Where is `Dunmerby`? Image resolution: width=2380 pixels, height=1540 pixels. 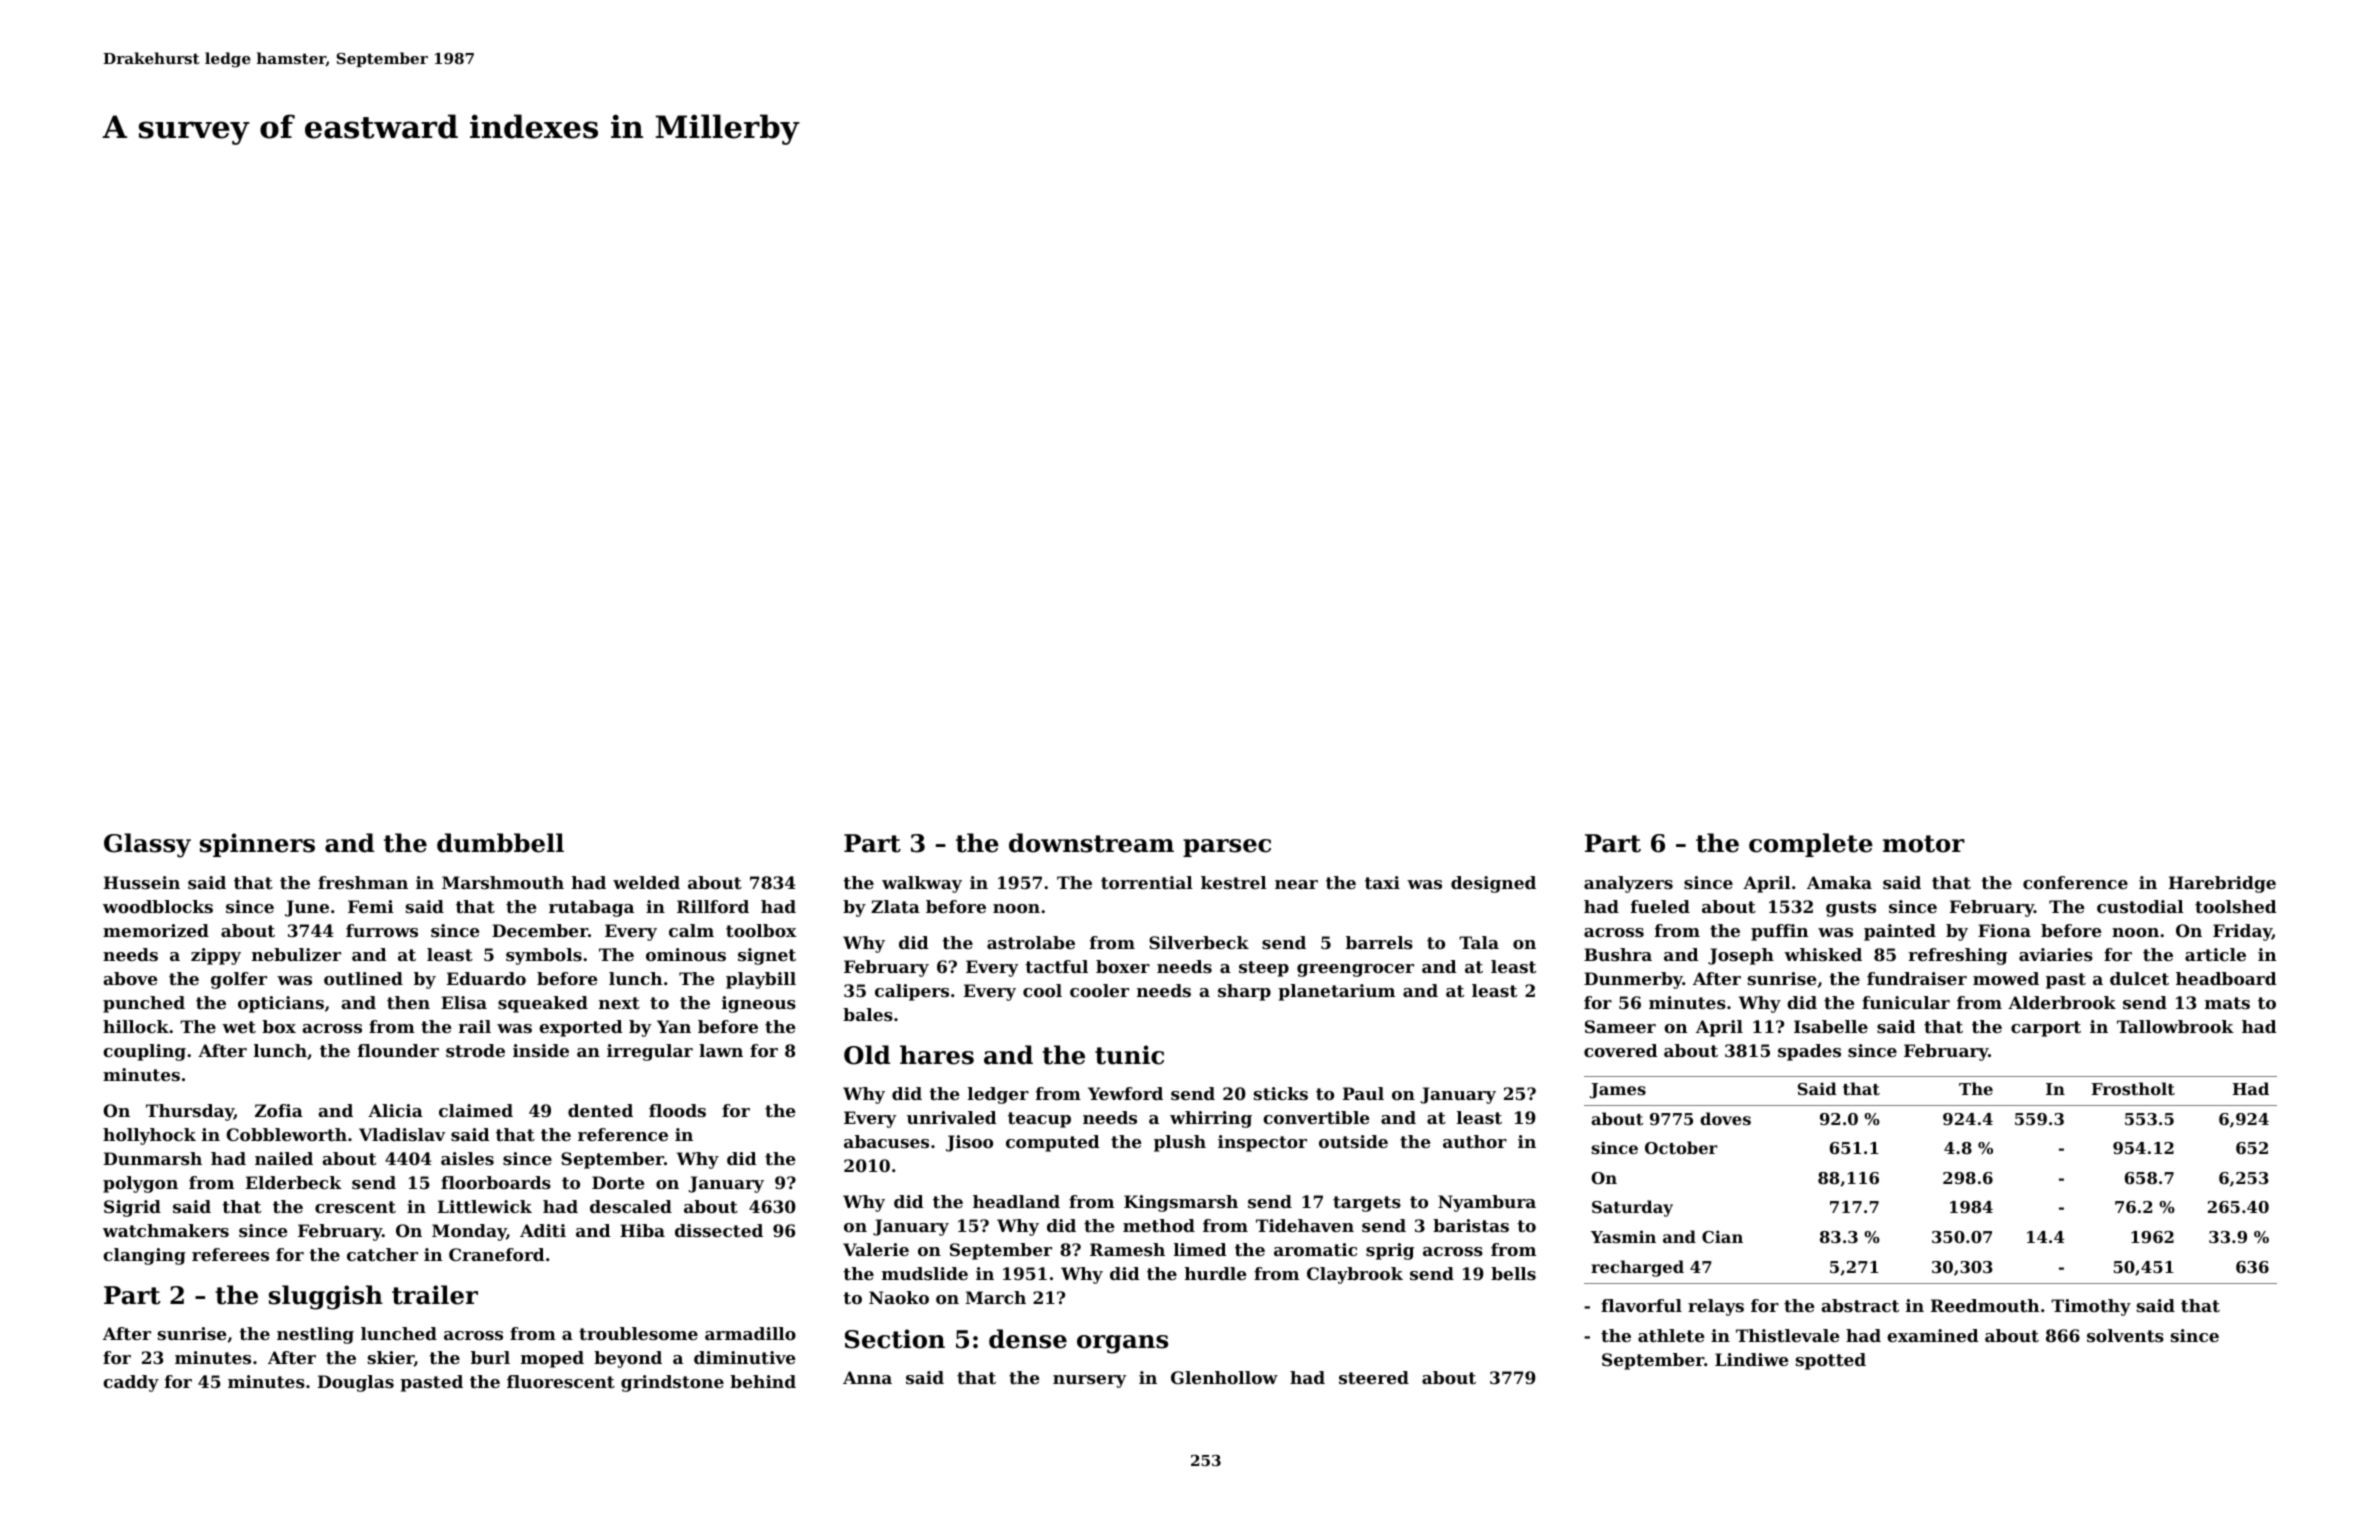 Dunmerby is located at coordinates (1633, 980).
